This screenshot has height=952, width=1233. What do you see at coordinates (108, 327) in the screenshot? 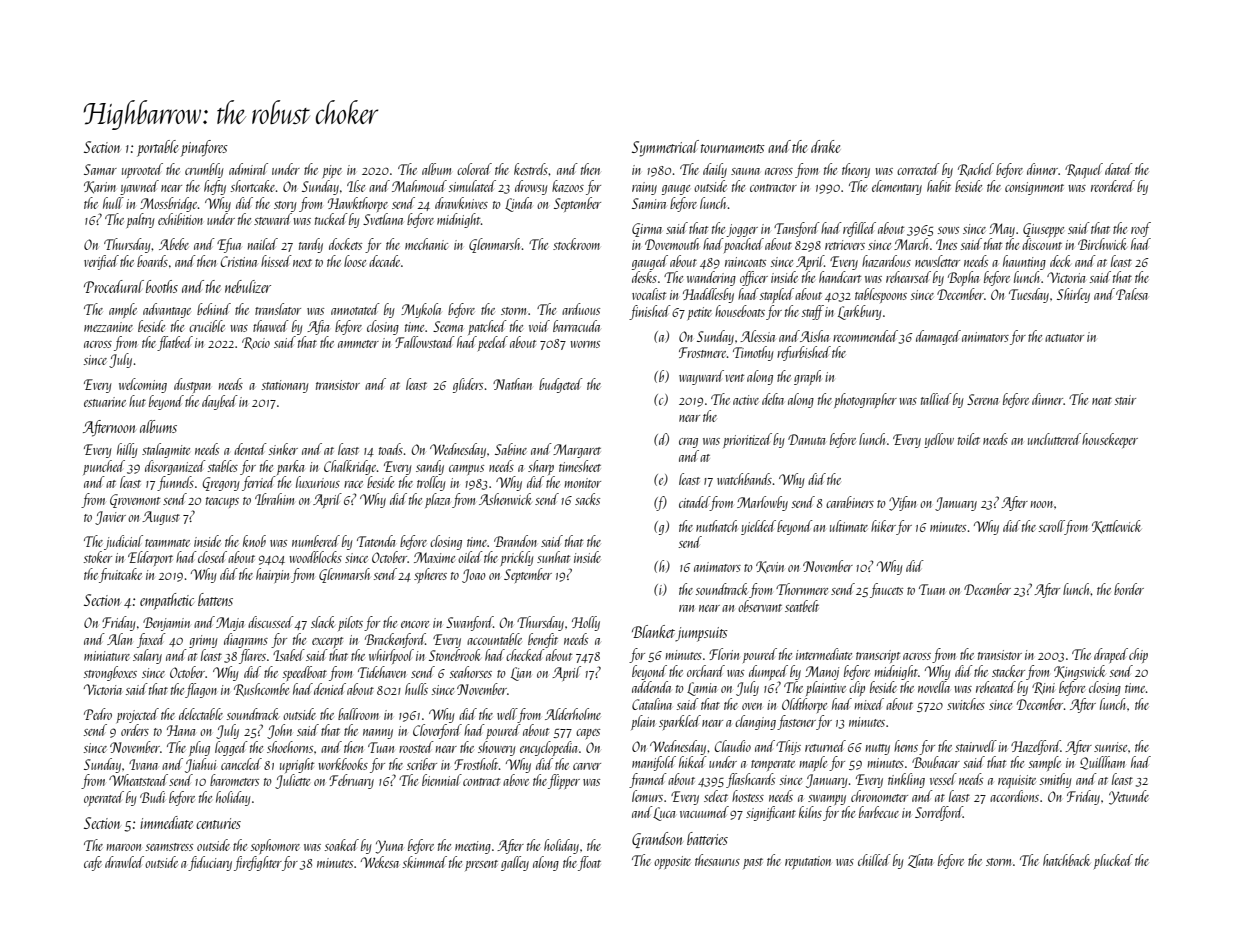
I see `mezzanine` at bounding box center [108, 327].
